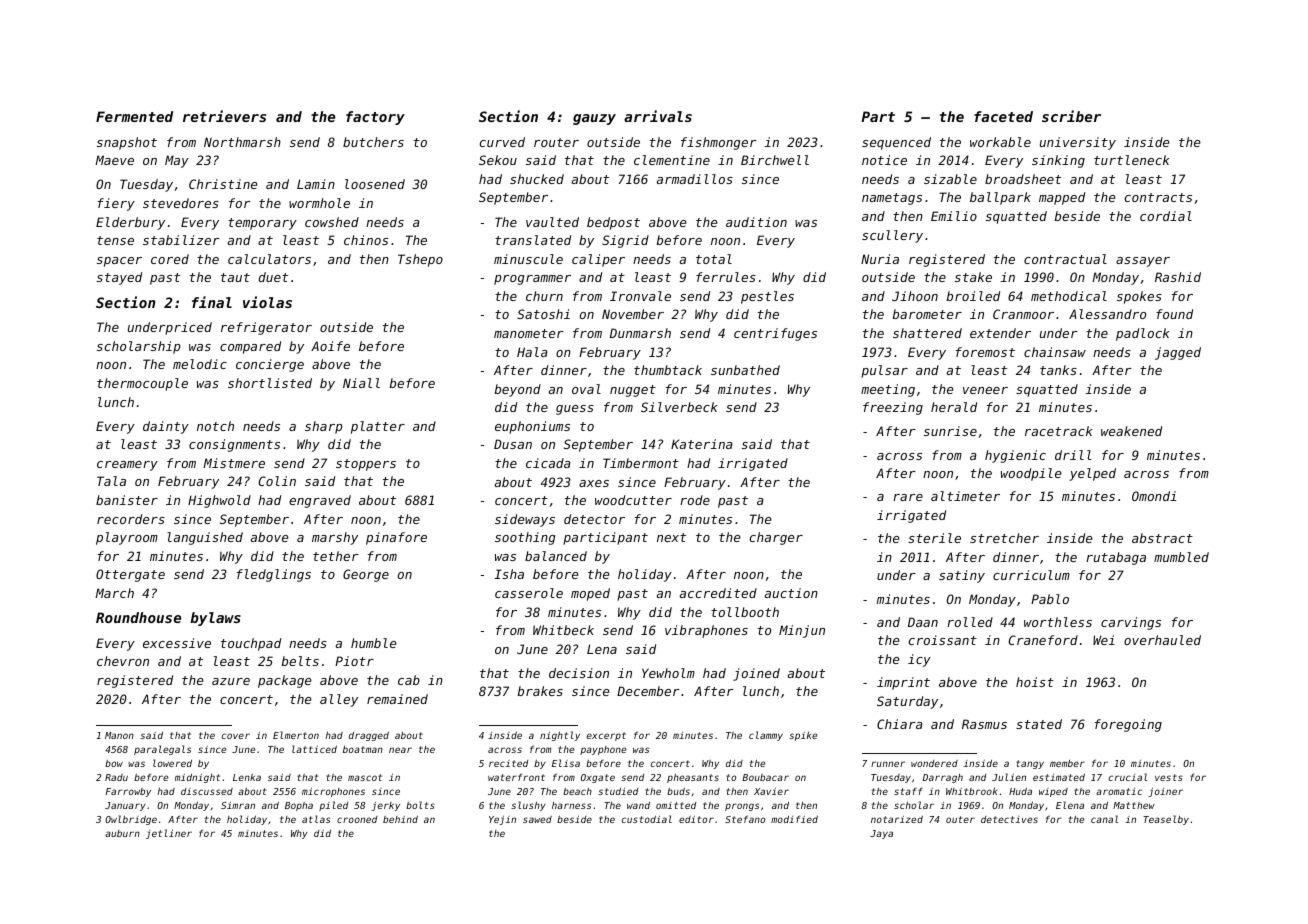 This page has height=924, width=1308. I want to click on mumbled, so click(1181, 557).
